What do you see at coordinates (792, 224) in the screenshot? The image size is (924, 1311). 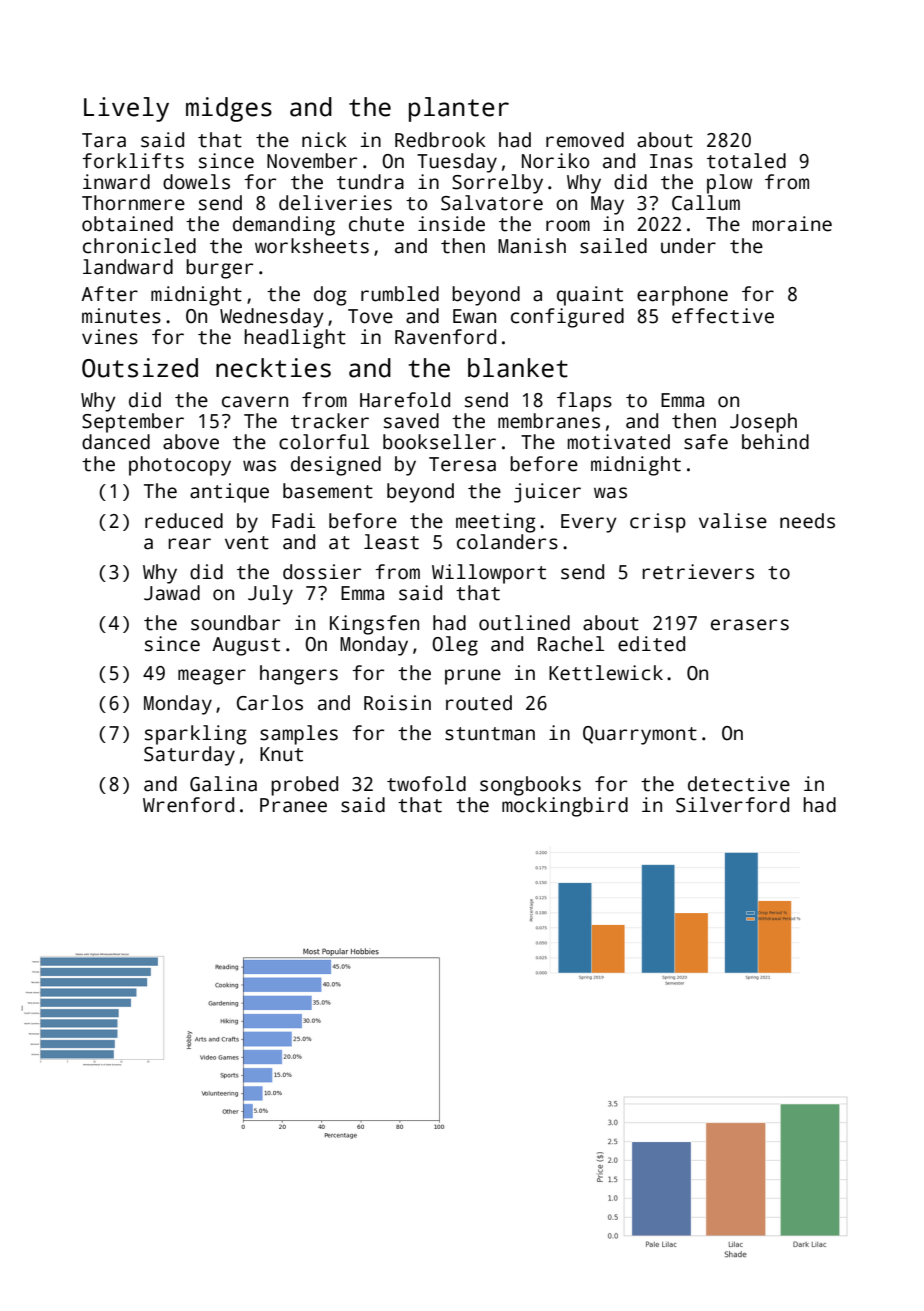 I see `moraine` at bounding box center [792, 224].
